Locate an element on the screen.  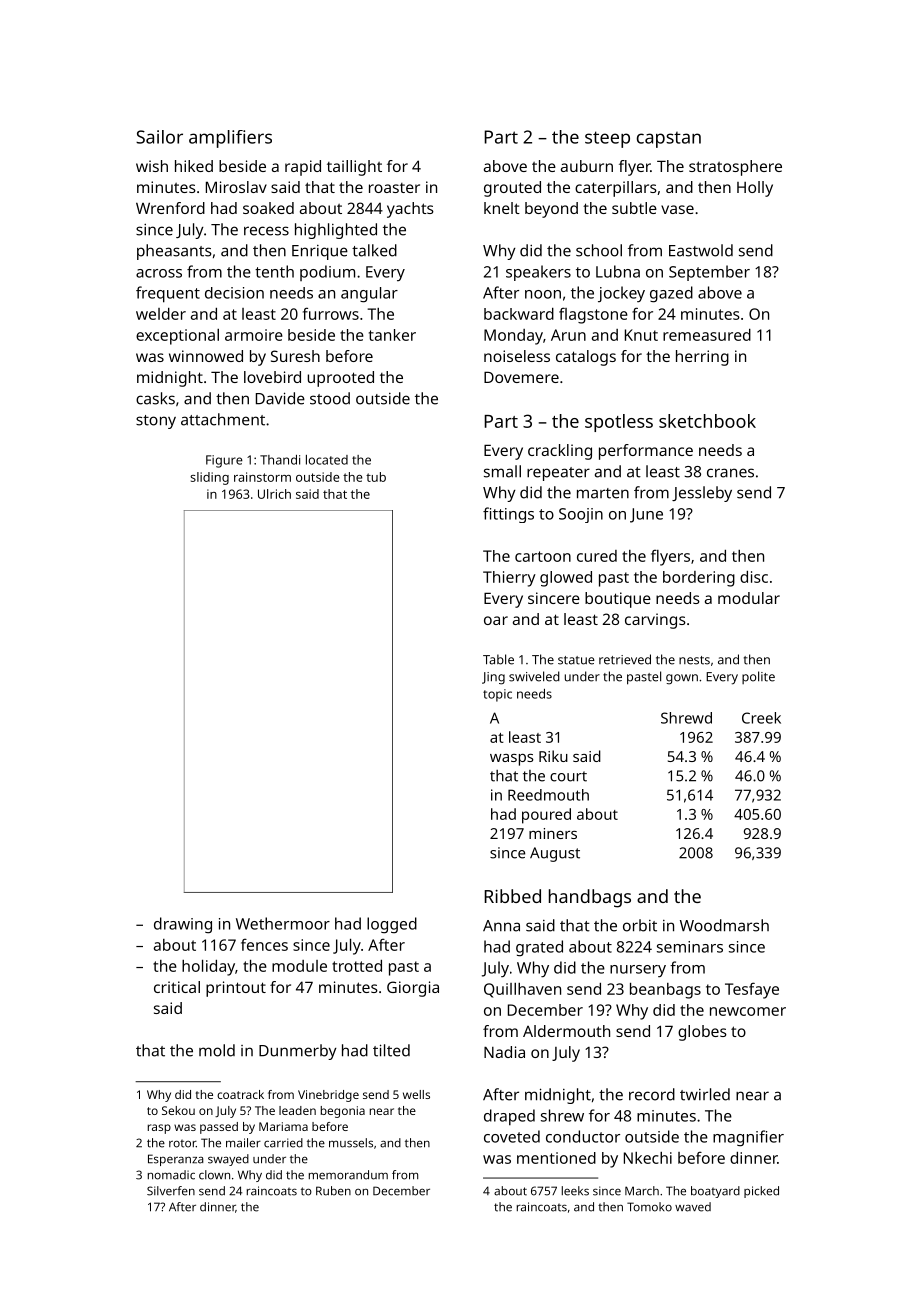
steep is located at coordinates (607, 139).
